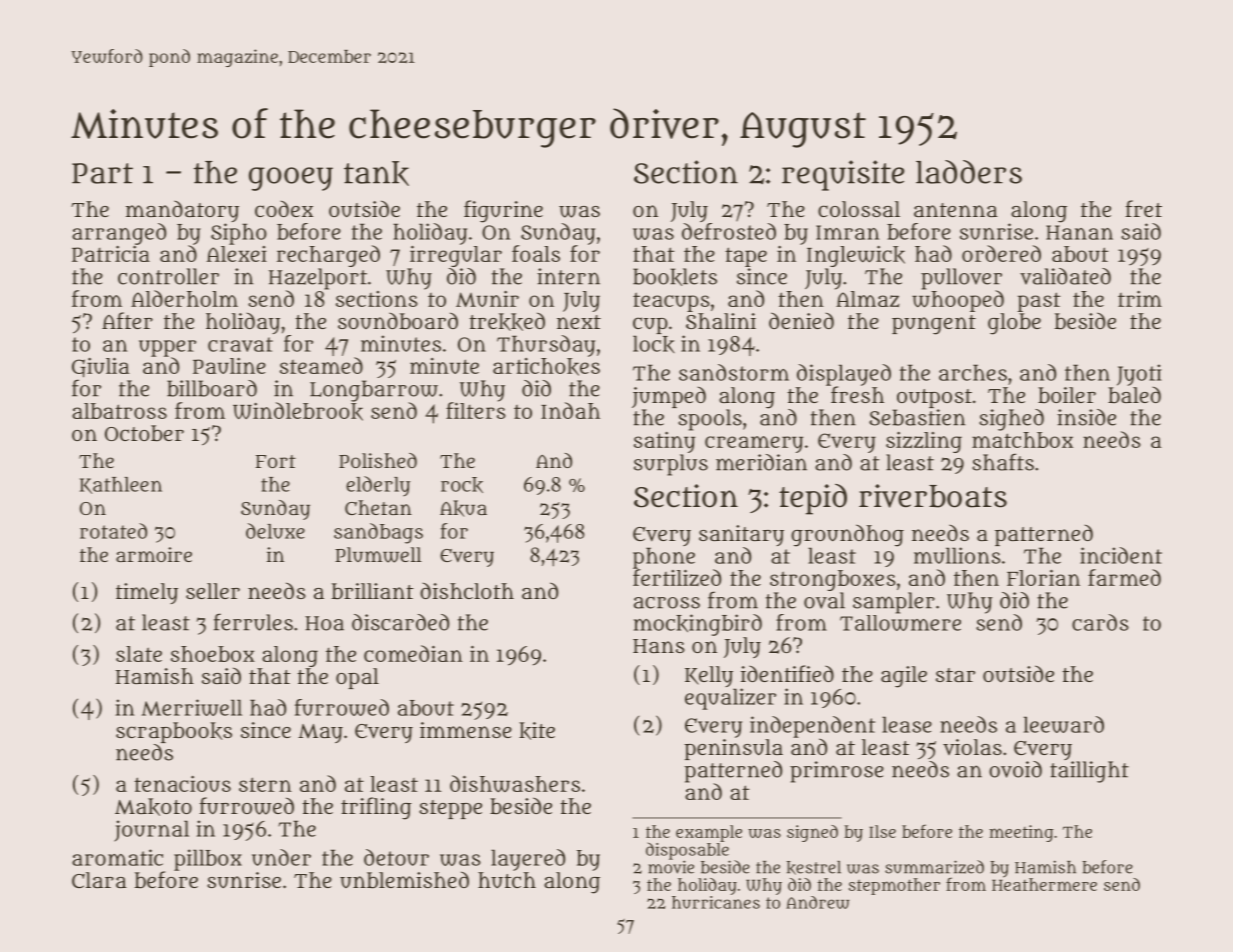  Describe the element at coordinates (467, 591) in the image. I see `dishcloth` at that location.
